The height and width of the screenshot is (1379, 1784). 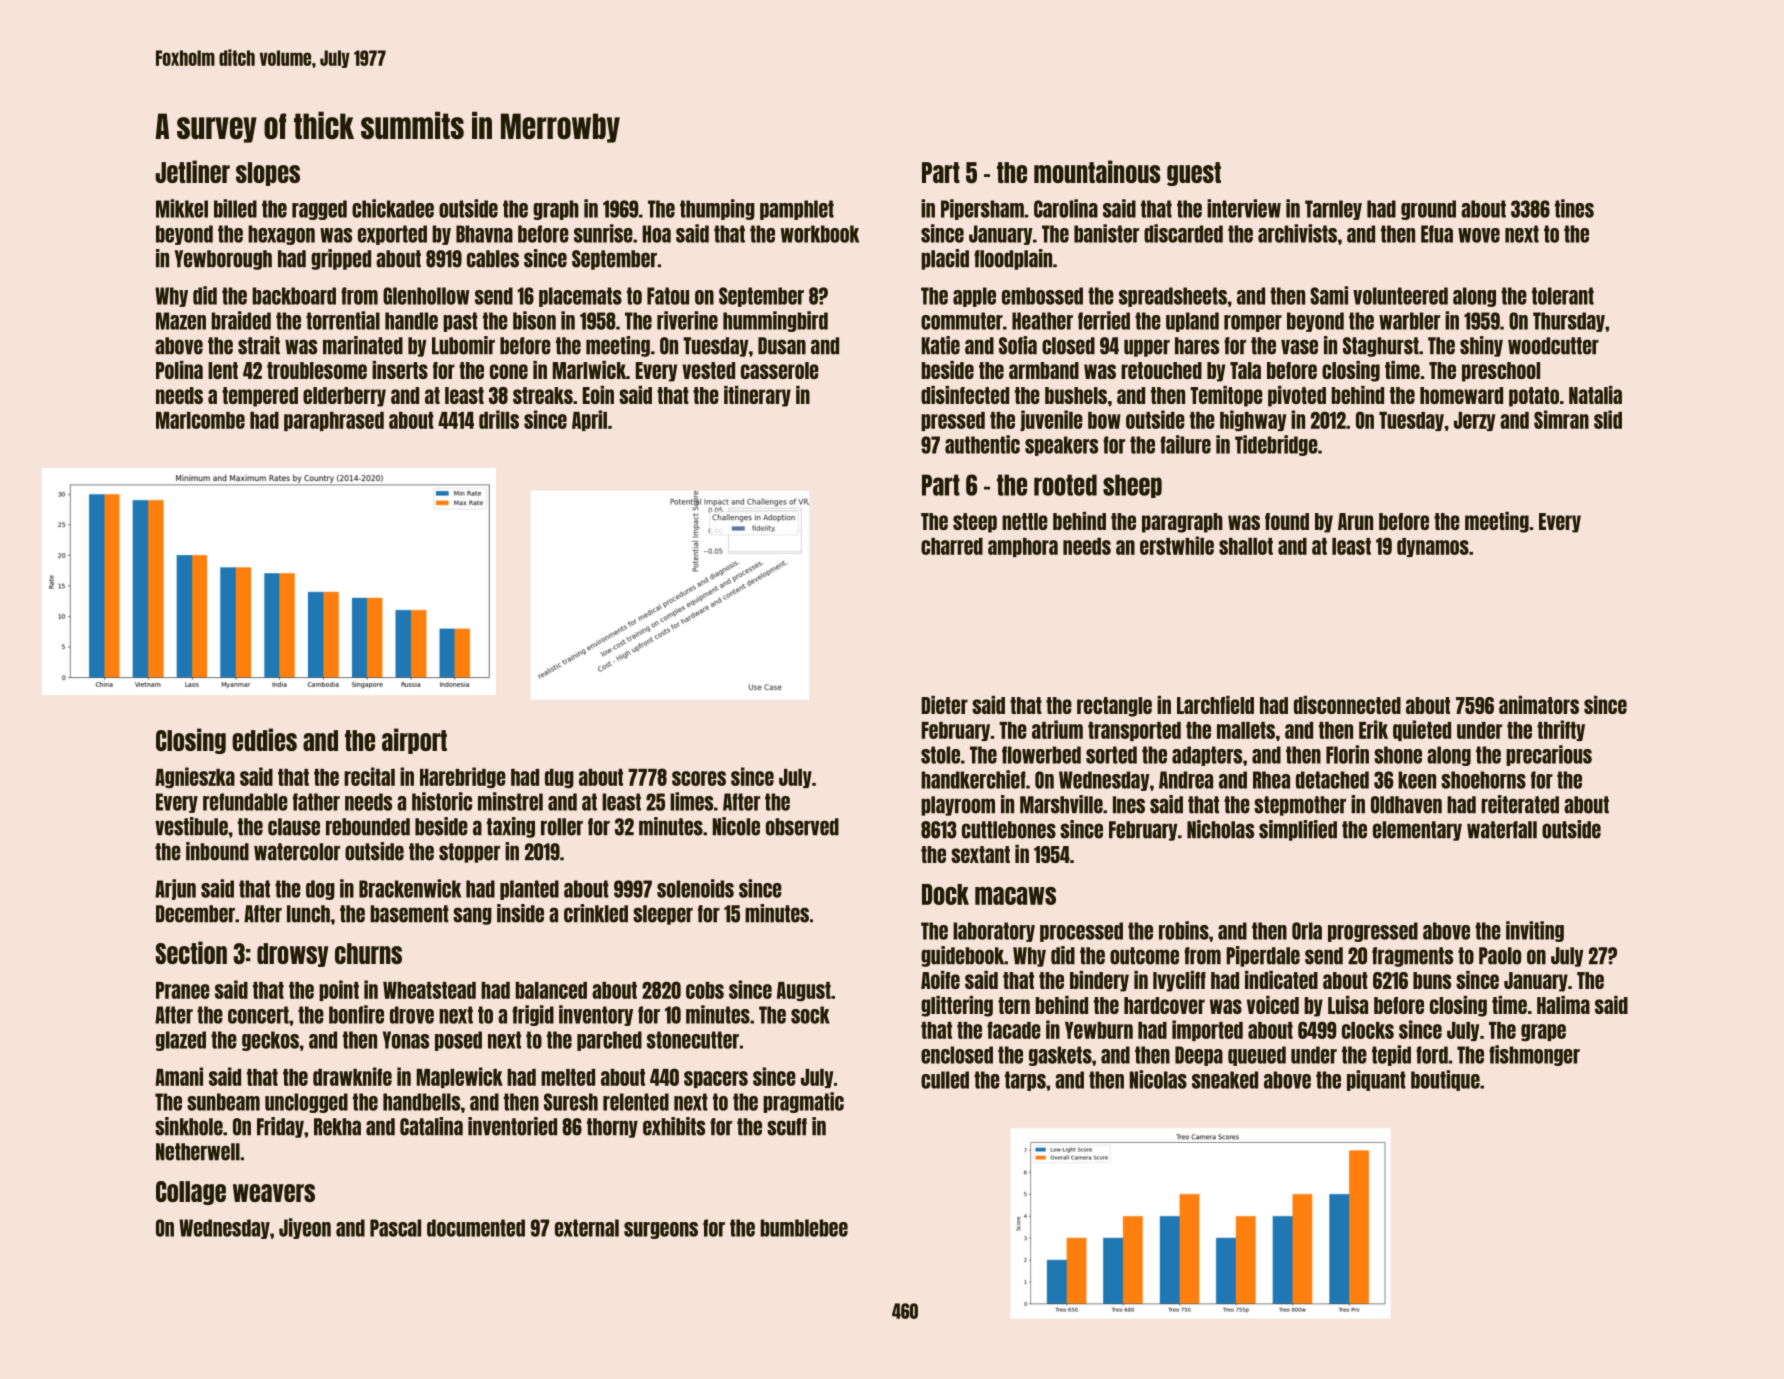 What do you see at coordinates (1409, 321) in the screenshot?
I see `warbler` at bounding box center [1409, 321].
